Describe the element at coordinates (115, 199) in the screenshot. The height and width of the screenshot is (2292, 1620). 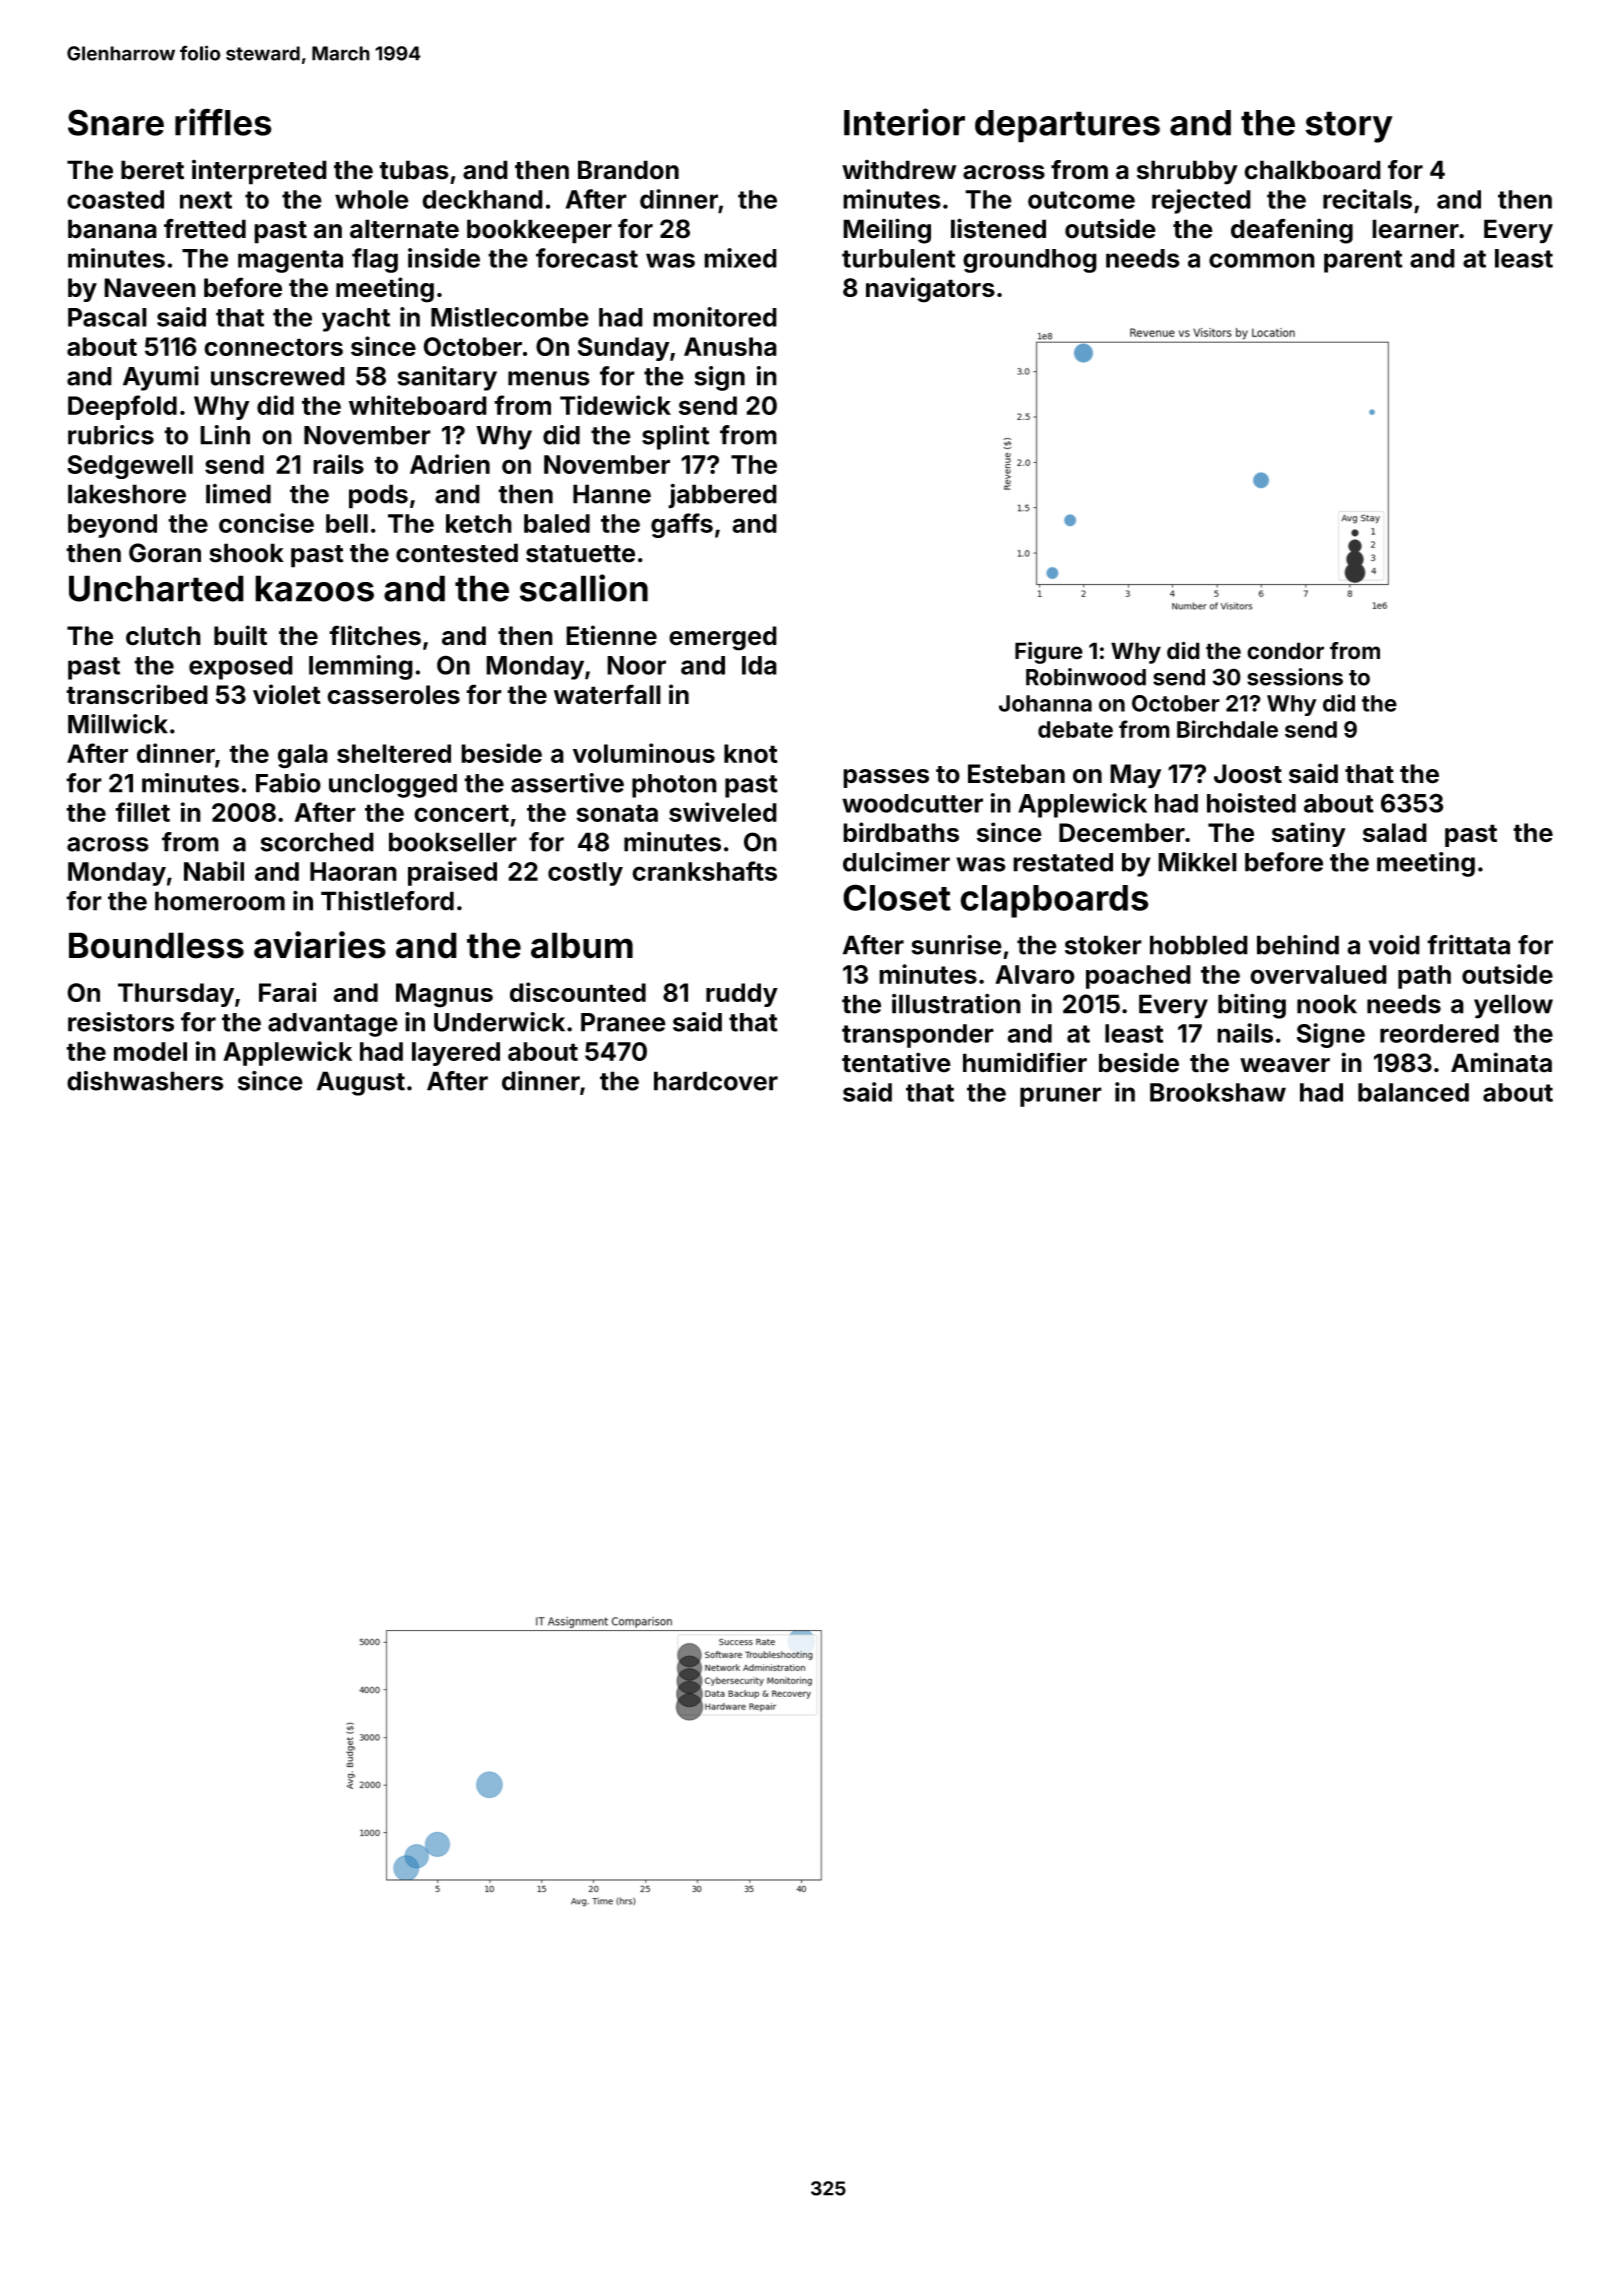
I see `coasted` at that location.
